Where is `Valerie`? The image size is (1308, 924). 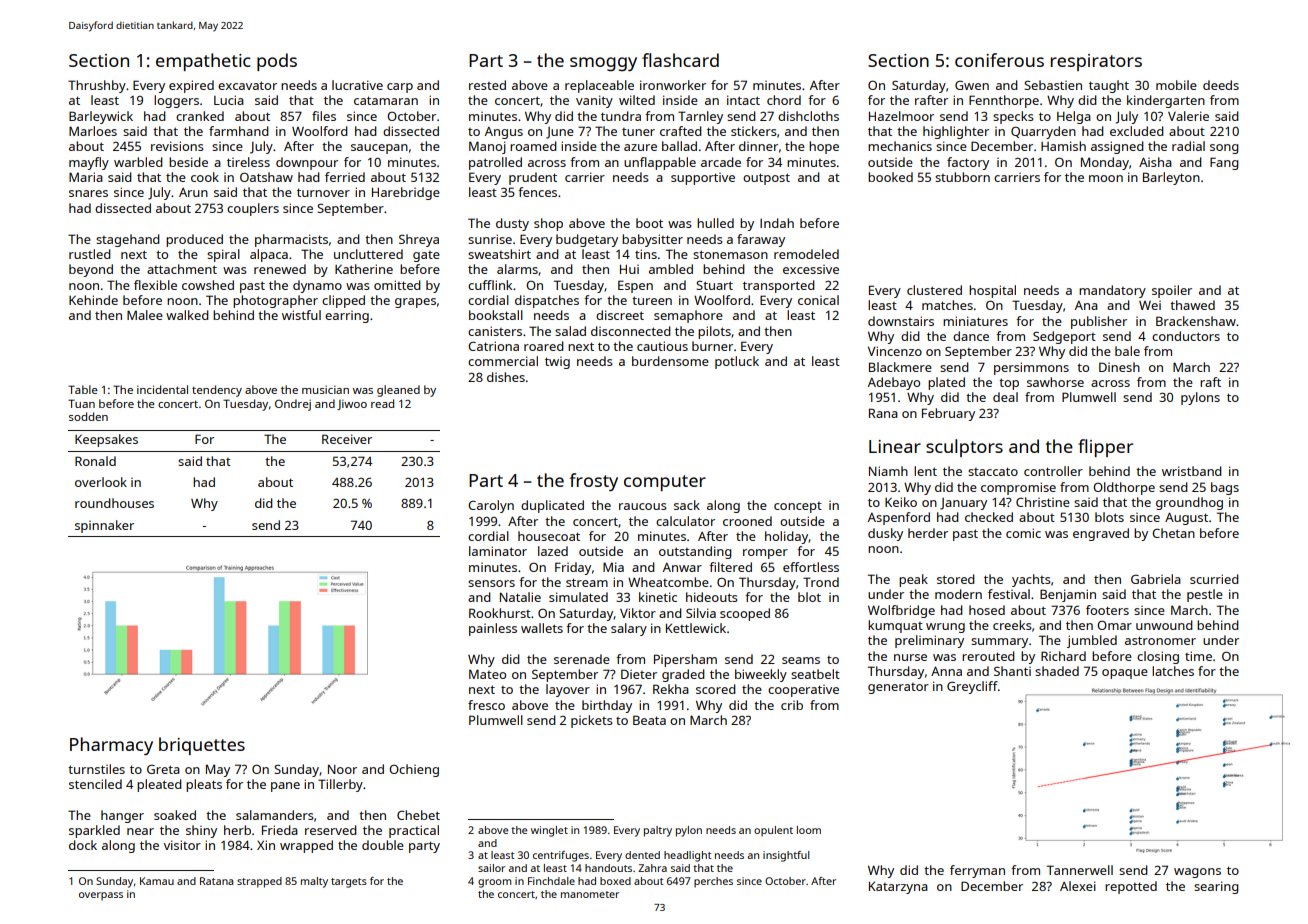 Valerie is located at coordinates (1188, 116).
